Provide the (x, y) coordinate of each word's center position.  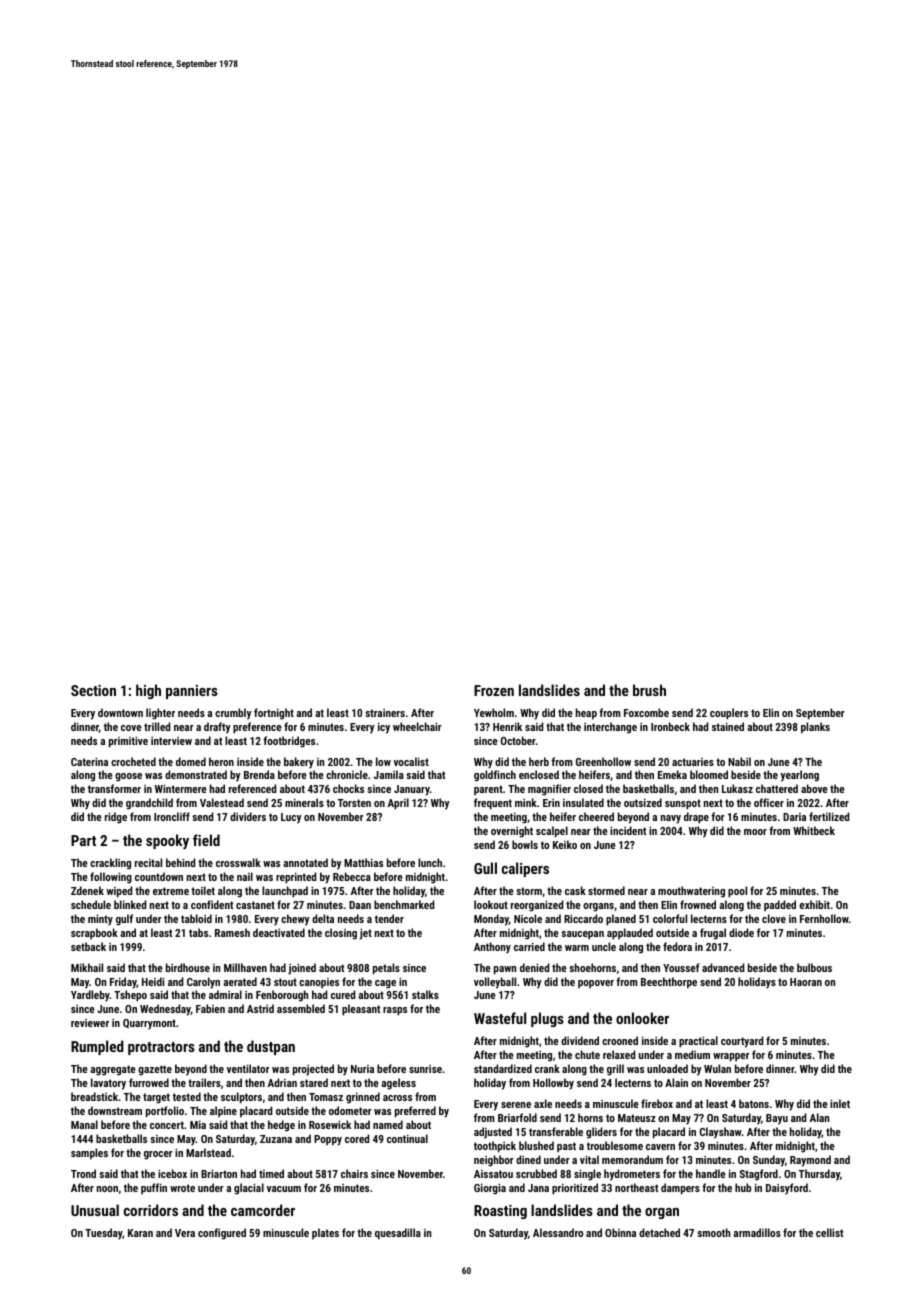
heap (586, 714)
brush (649, 690)
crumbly (233, 714)
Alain (676, 1082)
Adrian (282, 1082)
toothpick (495, 1147)
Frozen (494, 690)
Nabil (739, 761)
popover (596, 984)
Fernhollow (824, 918)
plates (325, 1233)
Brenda (259, 774)
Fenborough (282, 996)
